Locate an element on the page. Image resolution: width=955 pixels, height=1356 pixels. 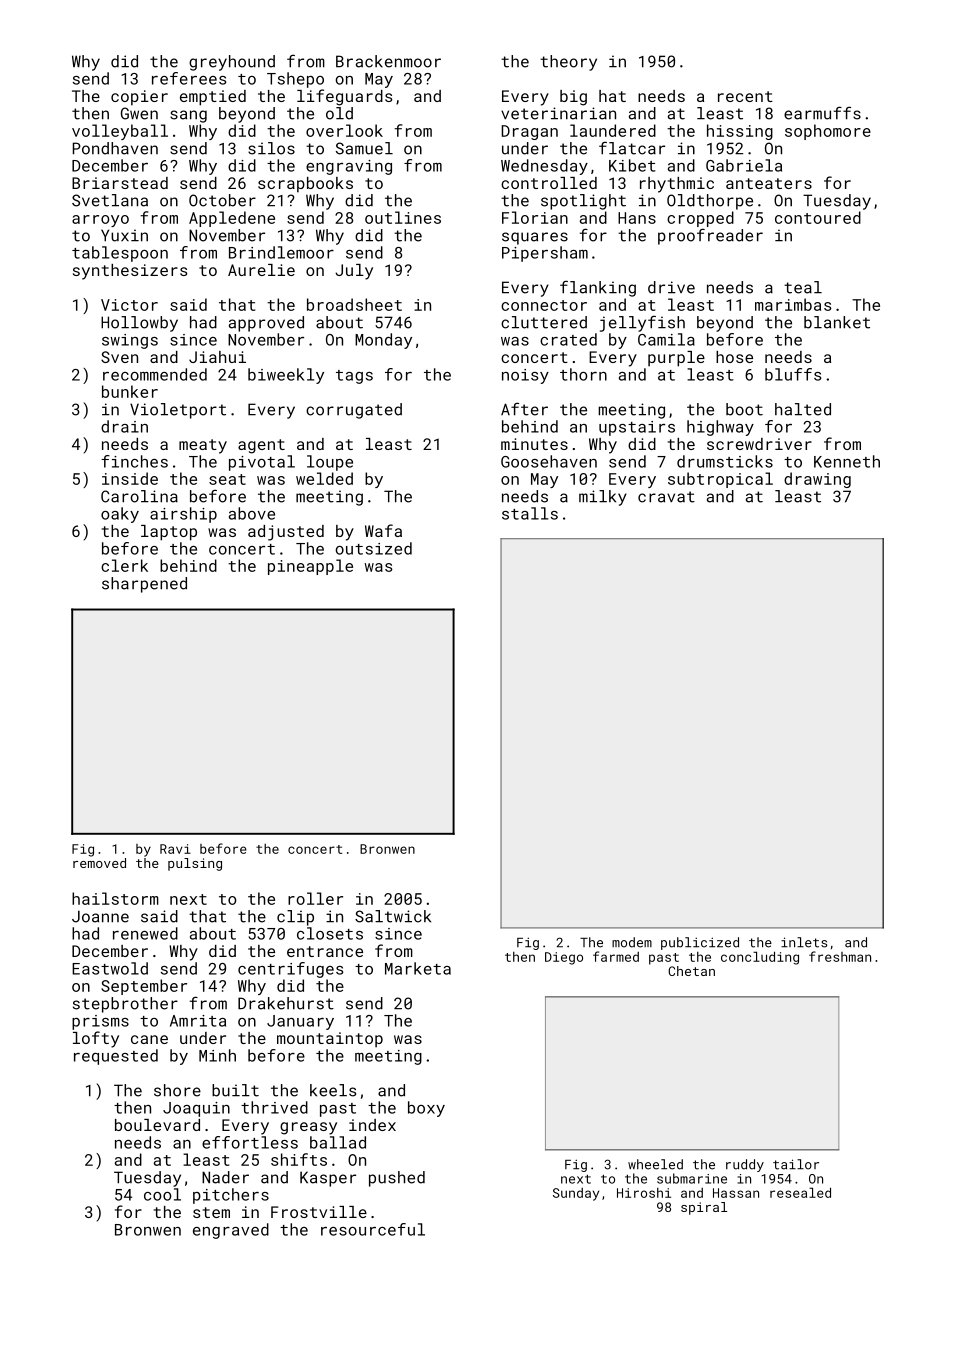
upstairs is located at coordinates (637, 428).
